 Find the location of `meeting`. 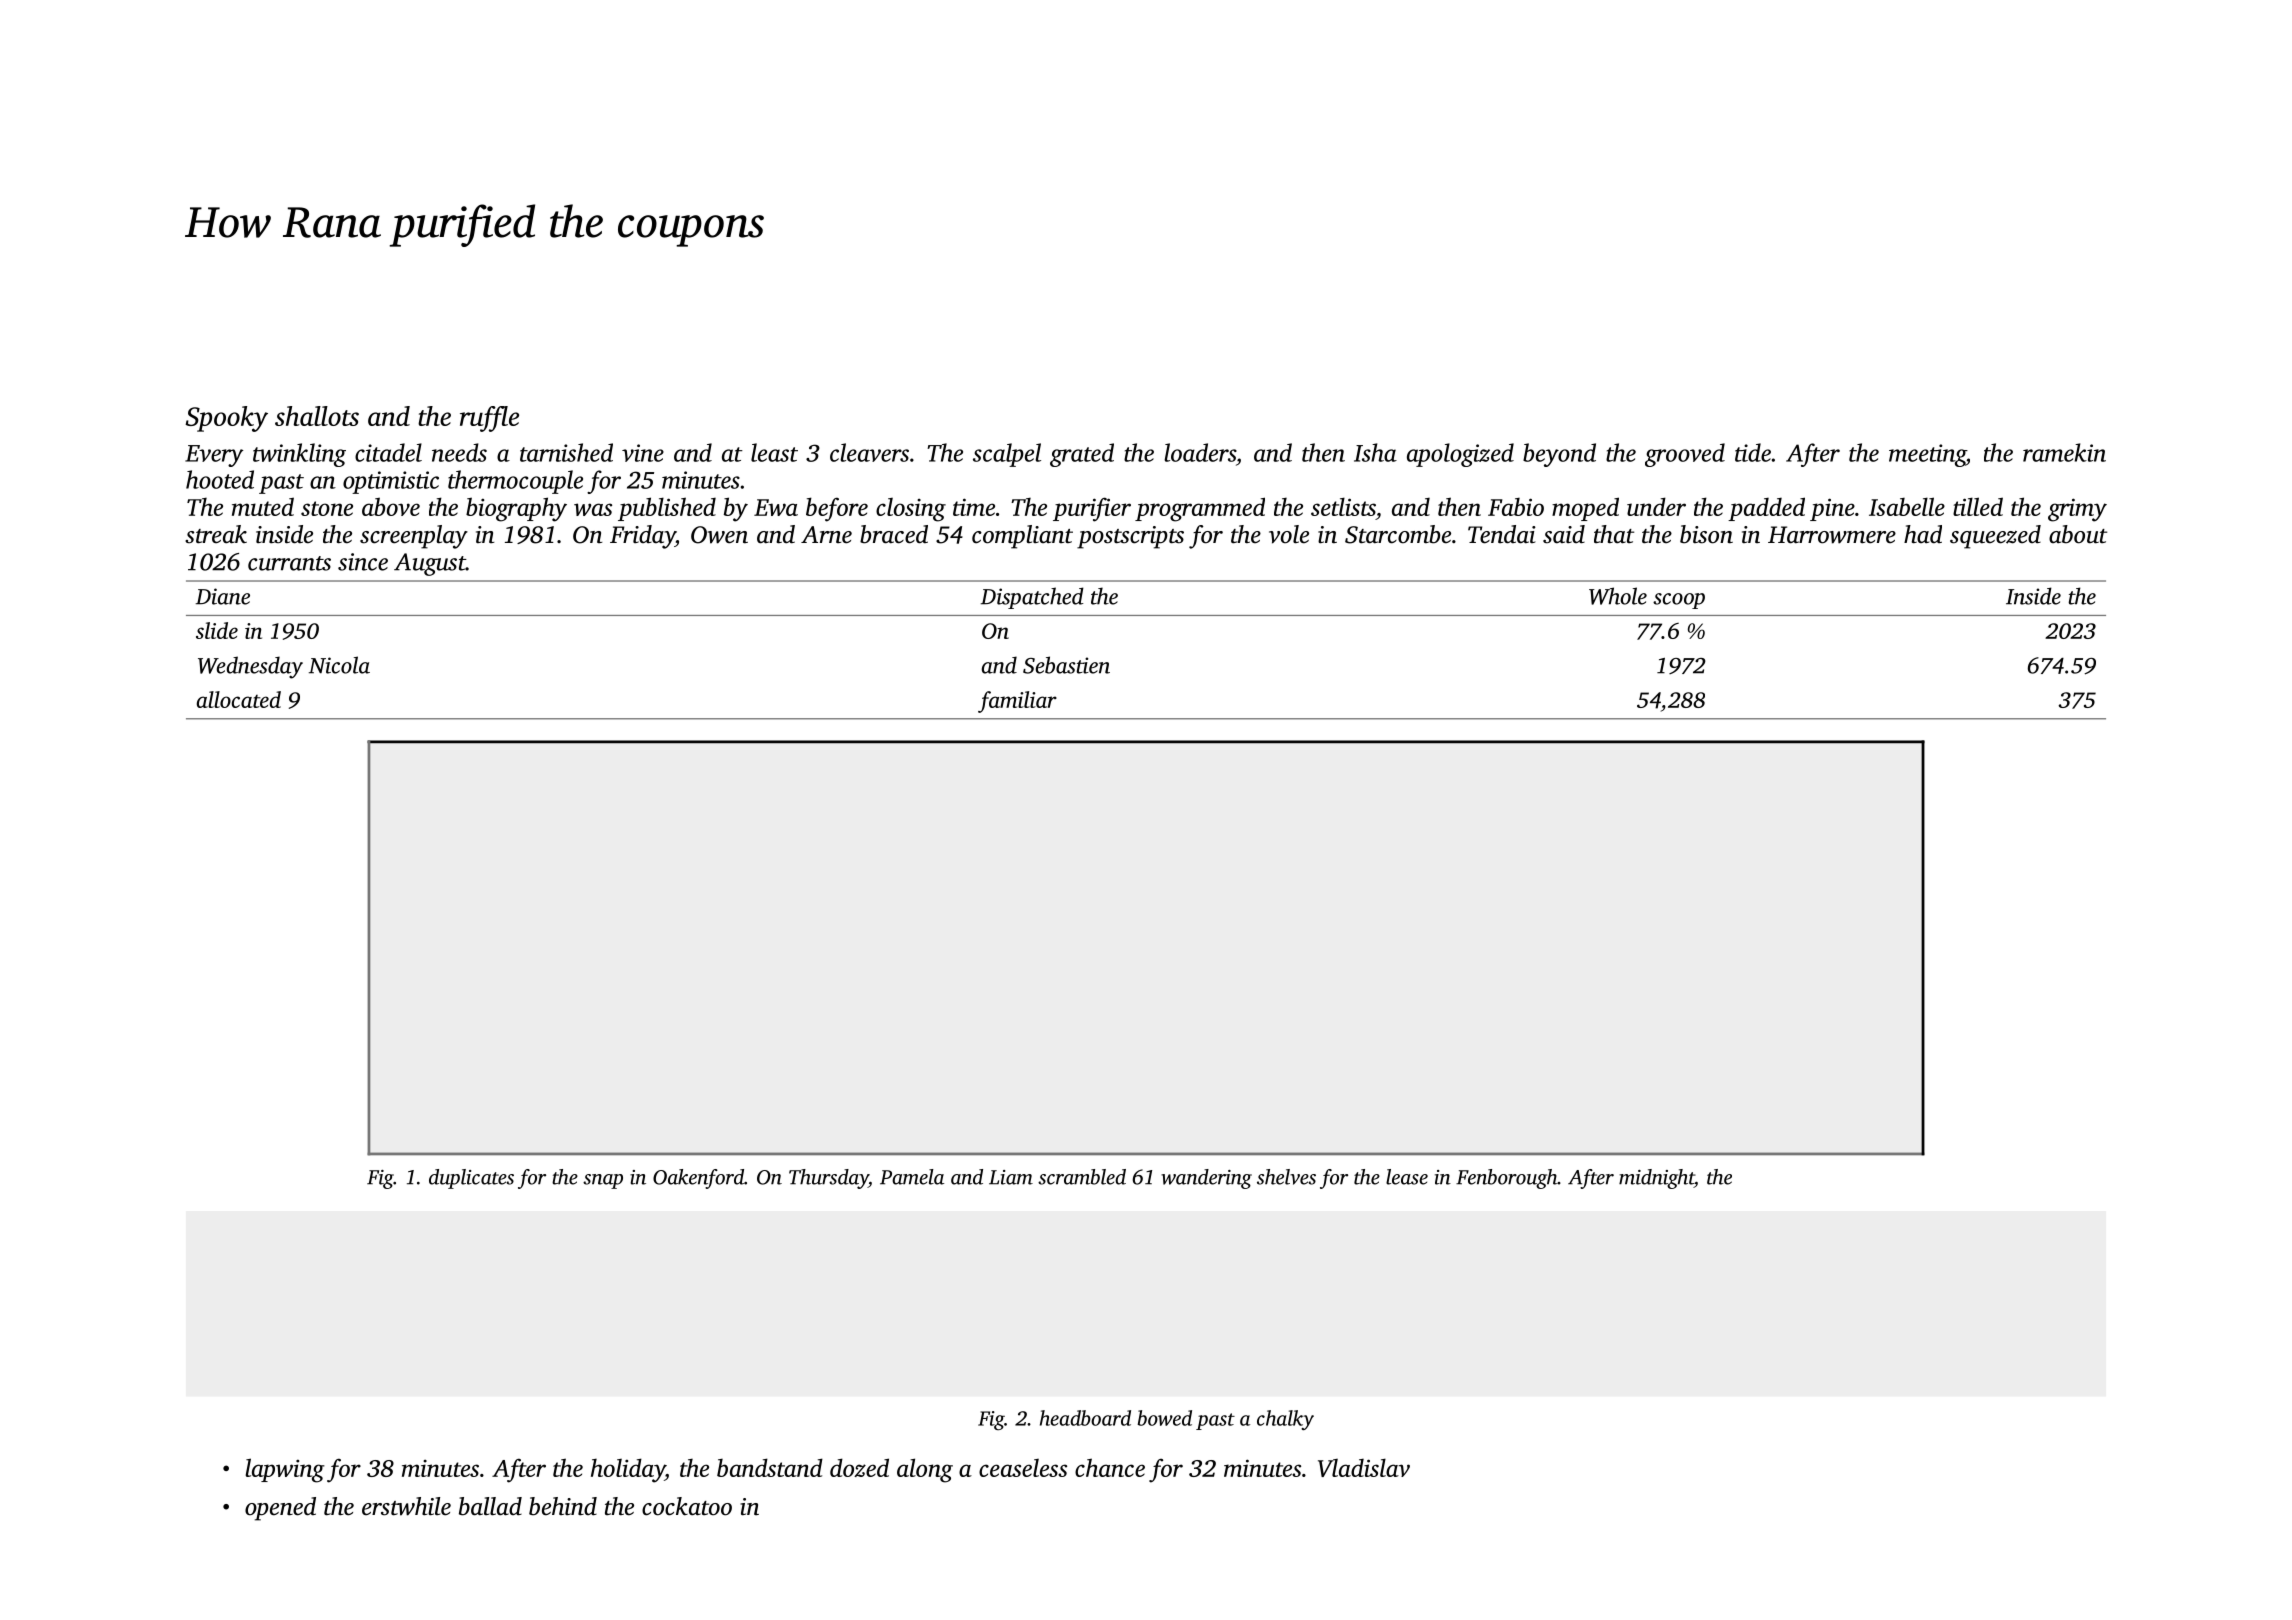

meeting is located at coordinates (1927, 455).
